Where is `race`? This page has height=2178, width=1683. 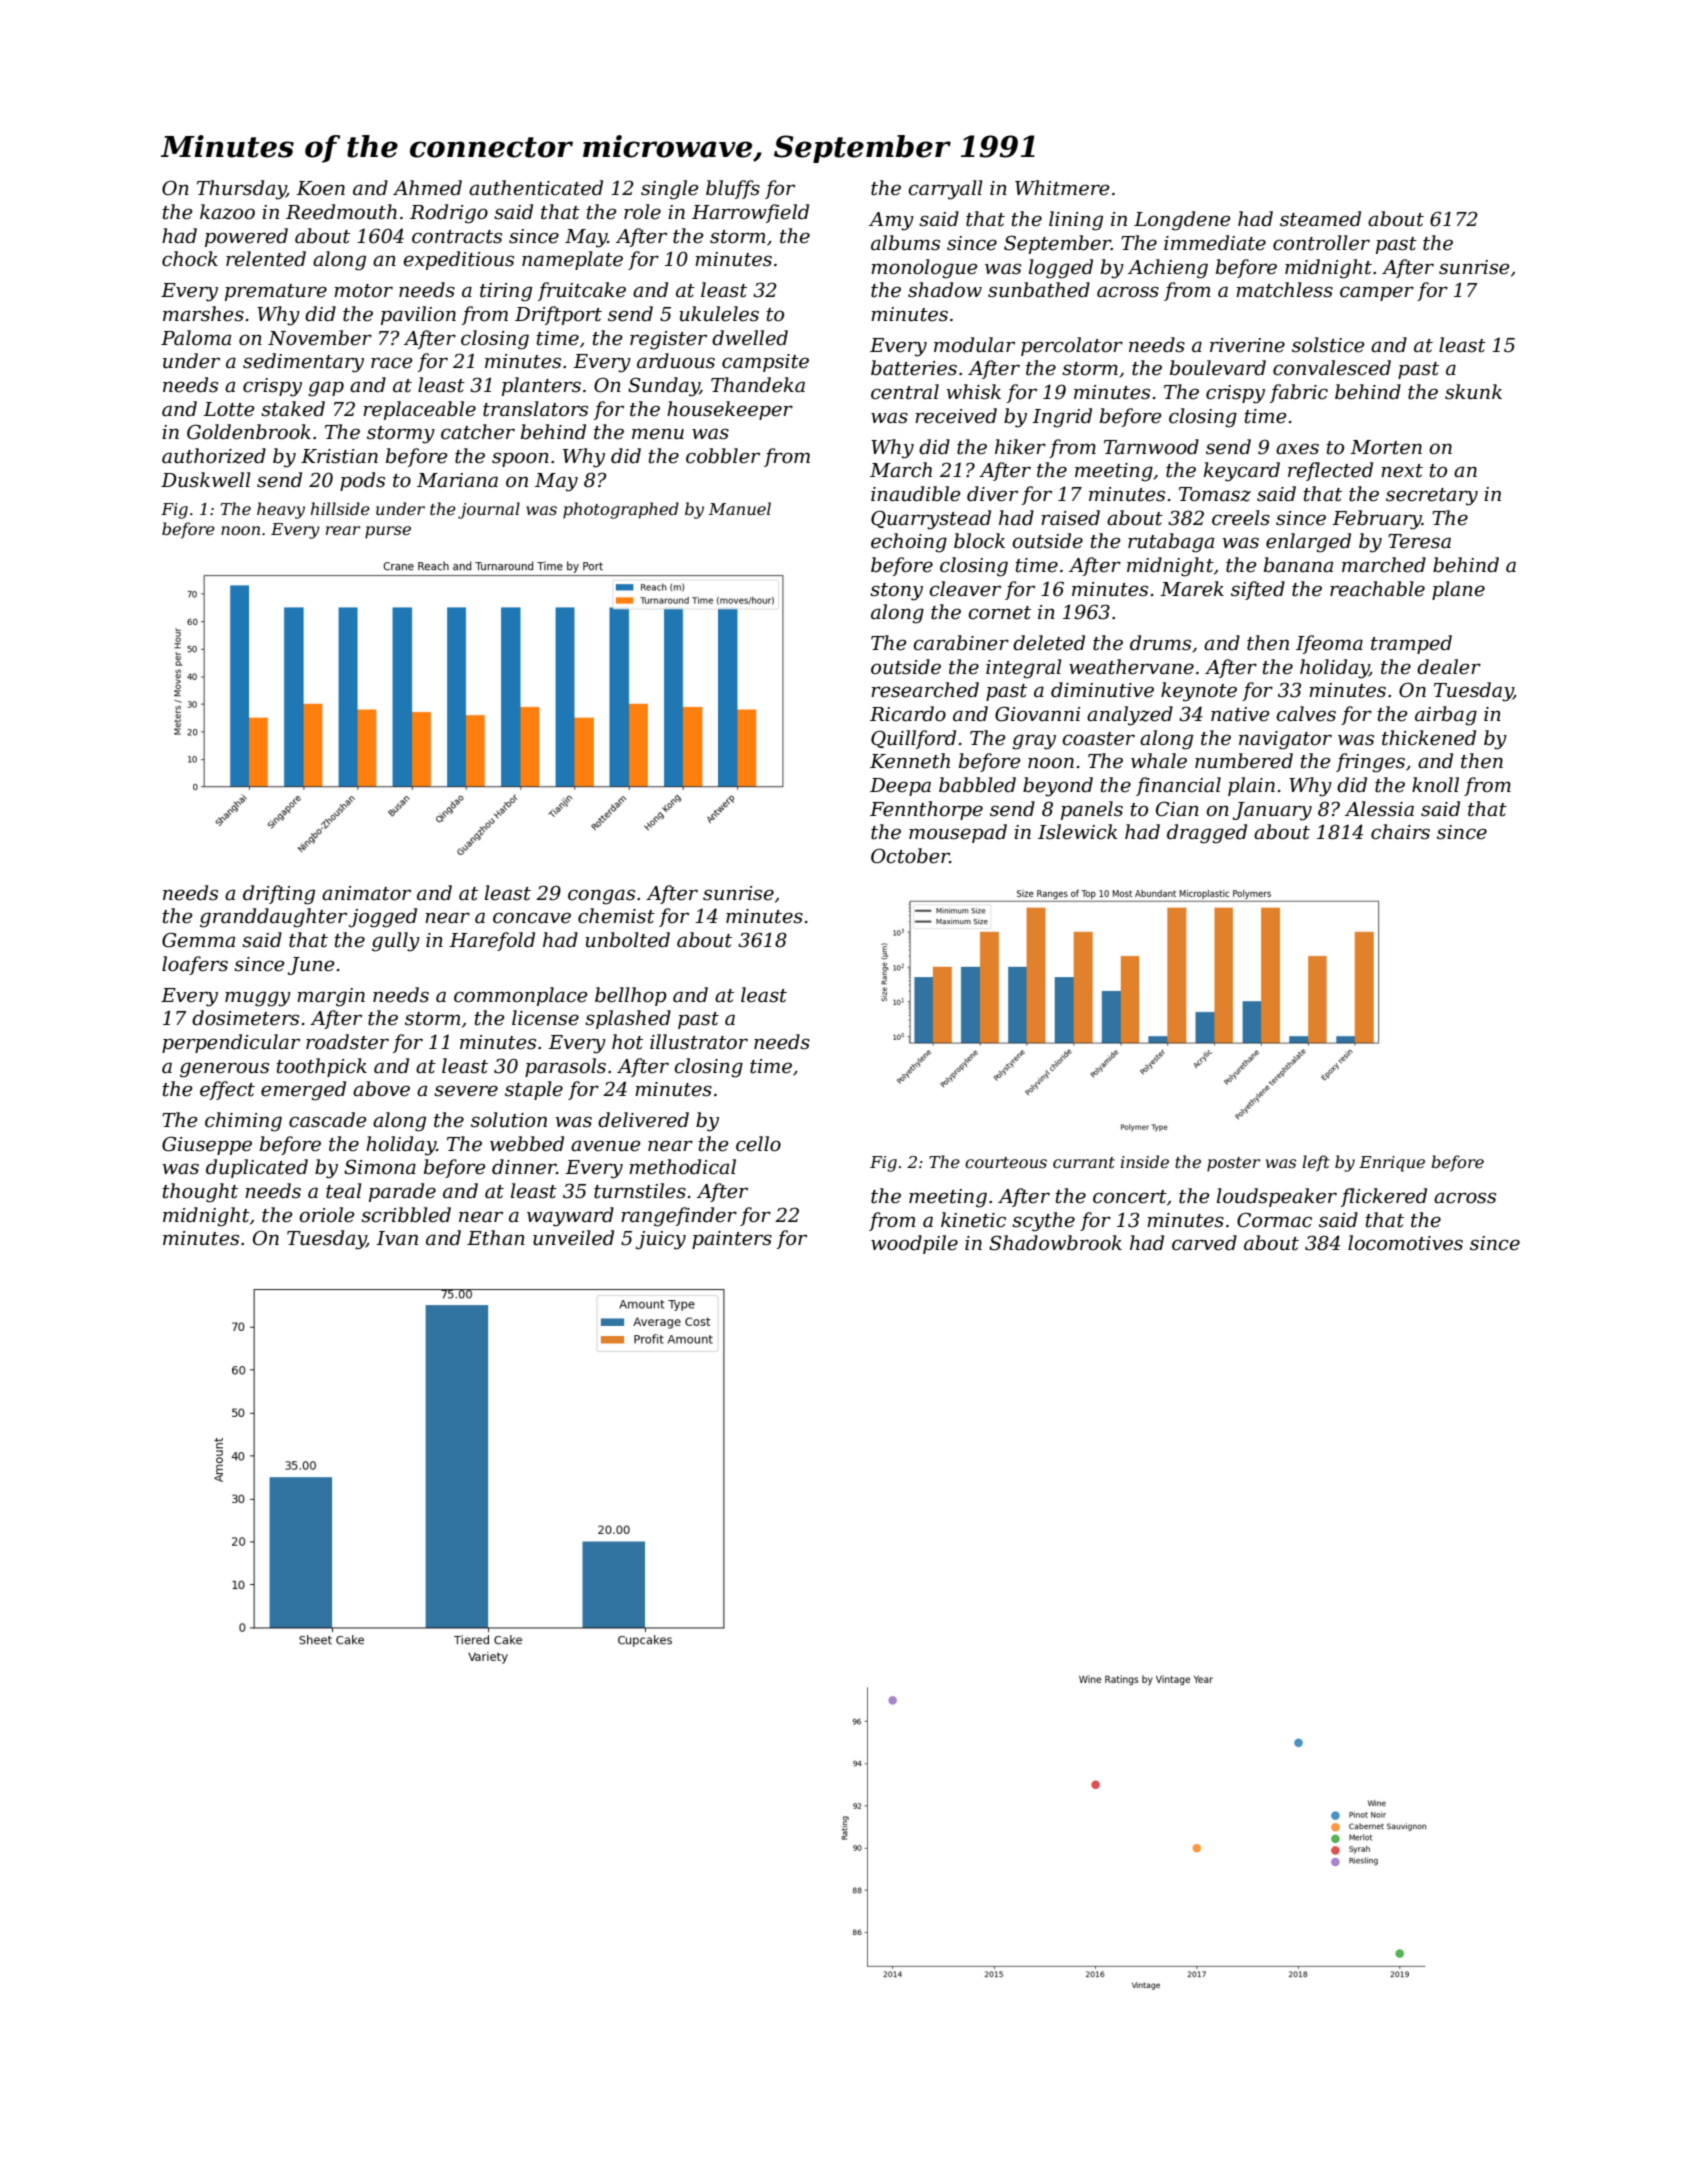 race is located at coordinates (392, 363).
